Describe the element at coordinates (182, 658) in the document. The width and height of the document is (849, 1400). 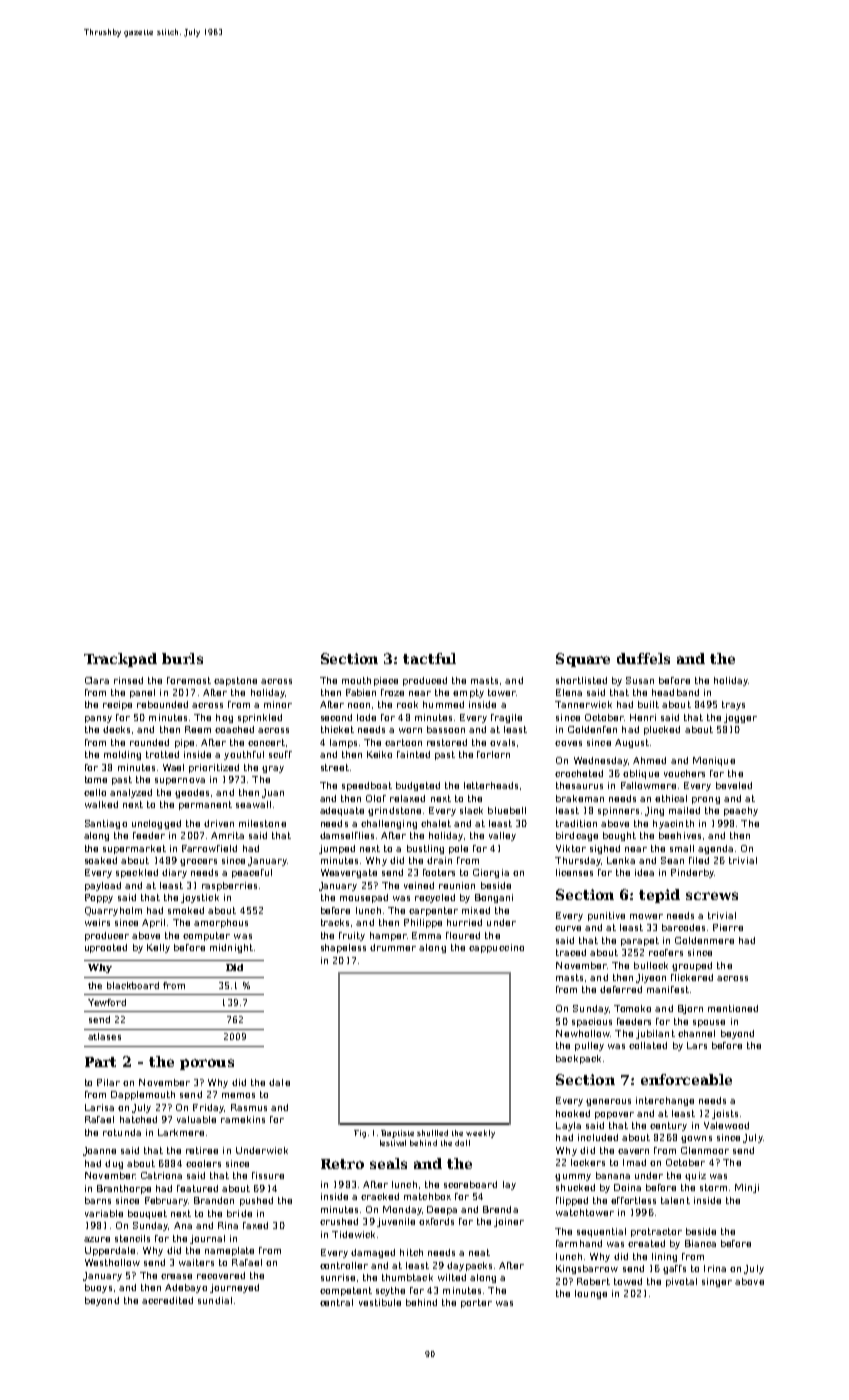
I see `burls` at that location.
